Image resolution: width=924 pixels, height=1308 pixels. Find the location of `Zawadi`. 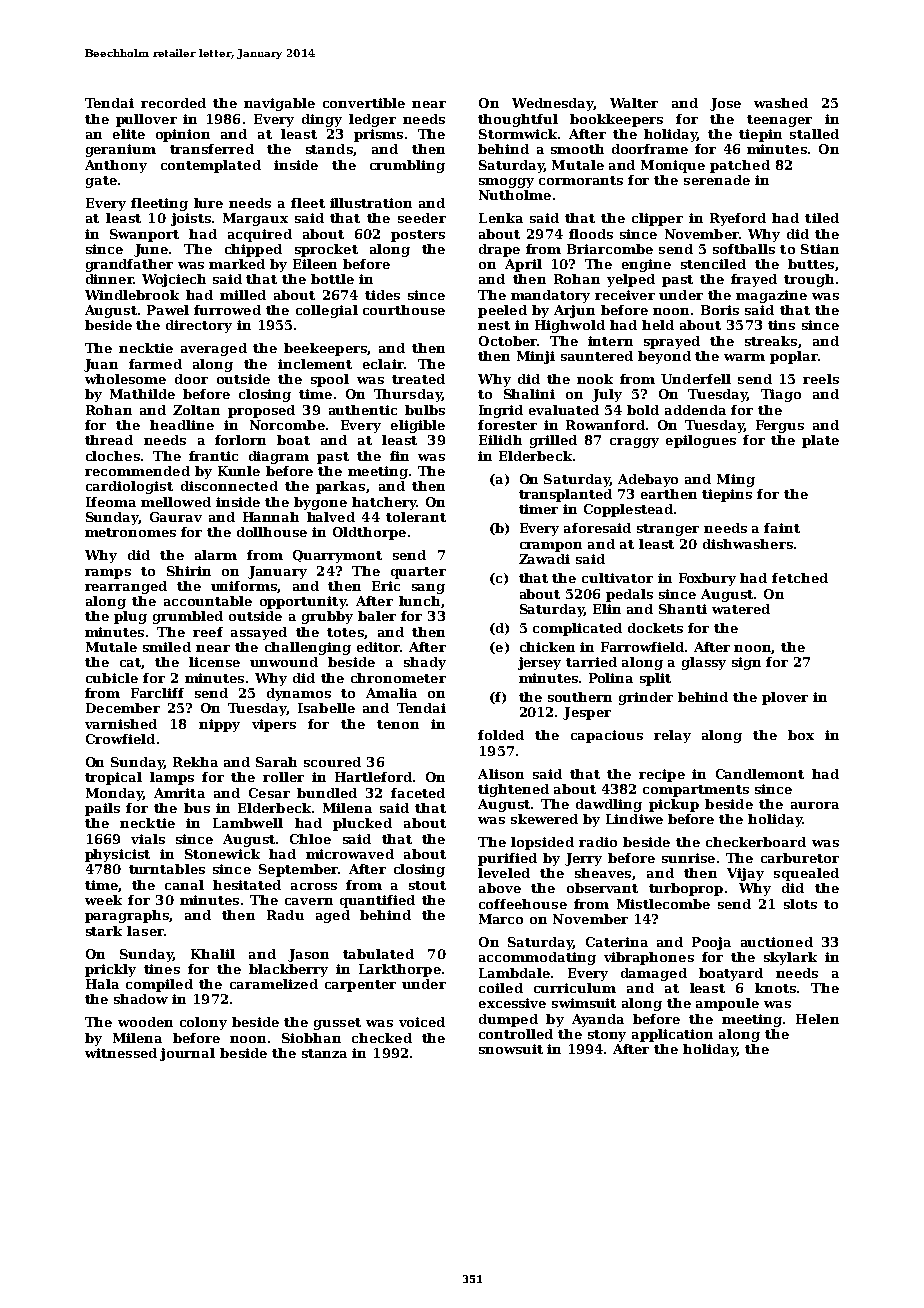

Zawadi is located at coordinates (544, 559).
